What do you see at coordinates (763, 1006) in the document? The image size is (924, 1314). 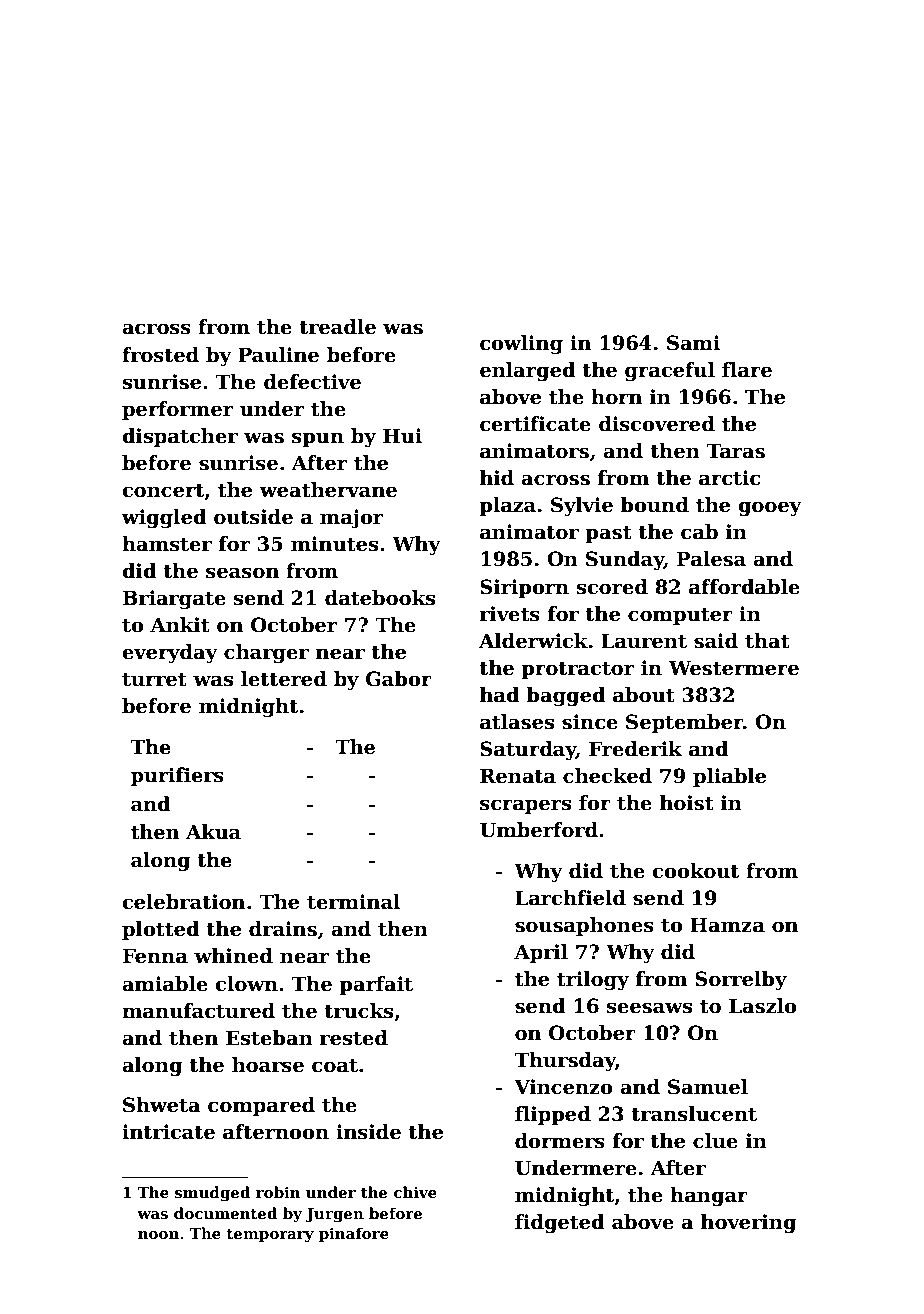 I see `Laszlo` at bounding box center [763, 1006].
